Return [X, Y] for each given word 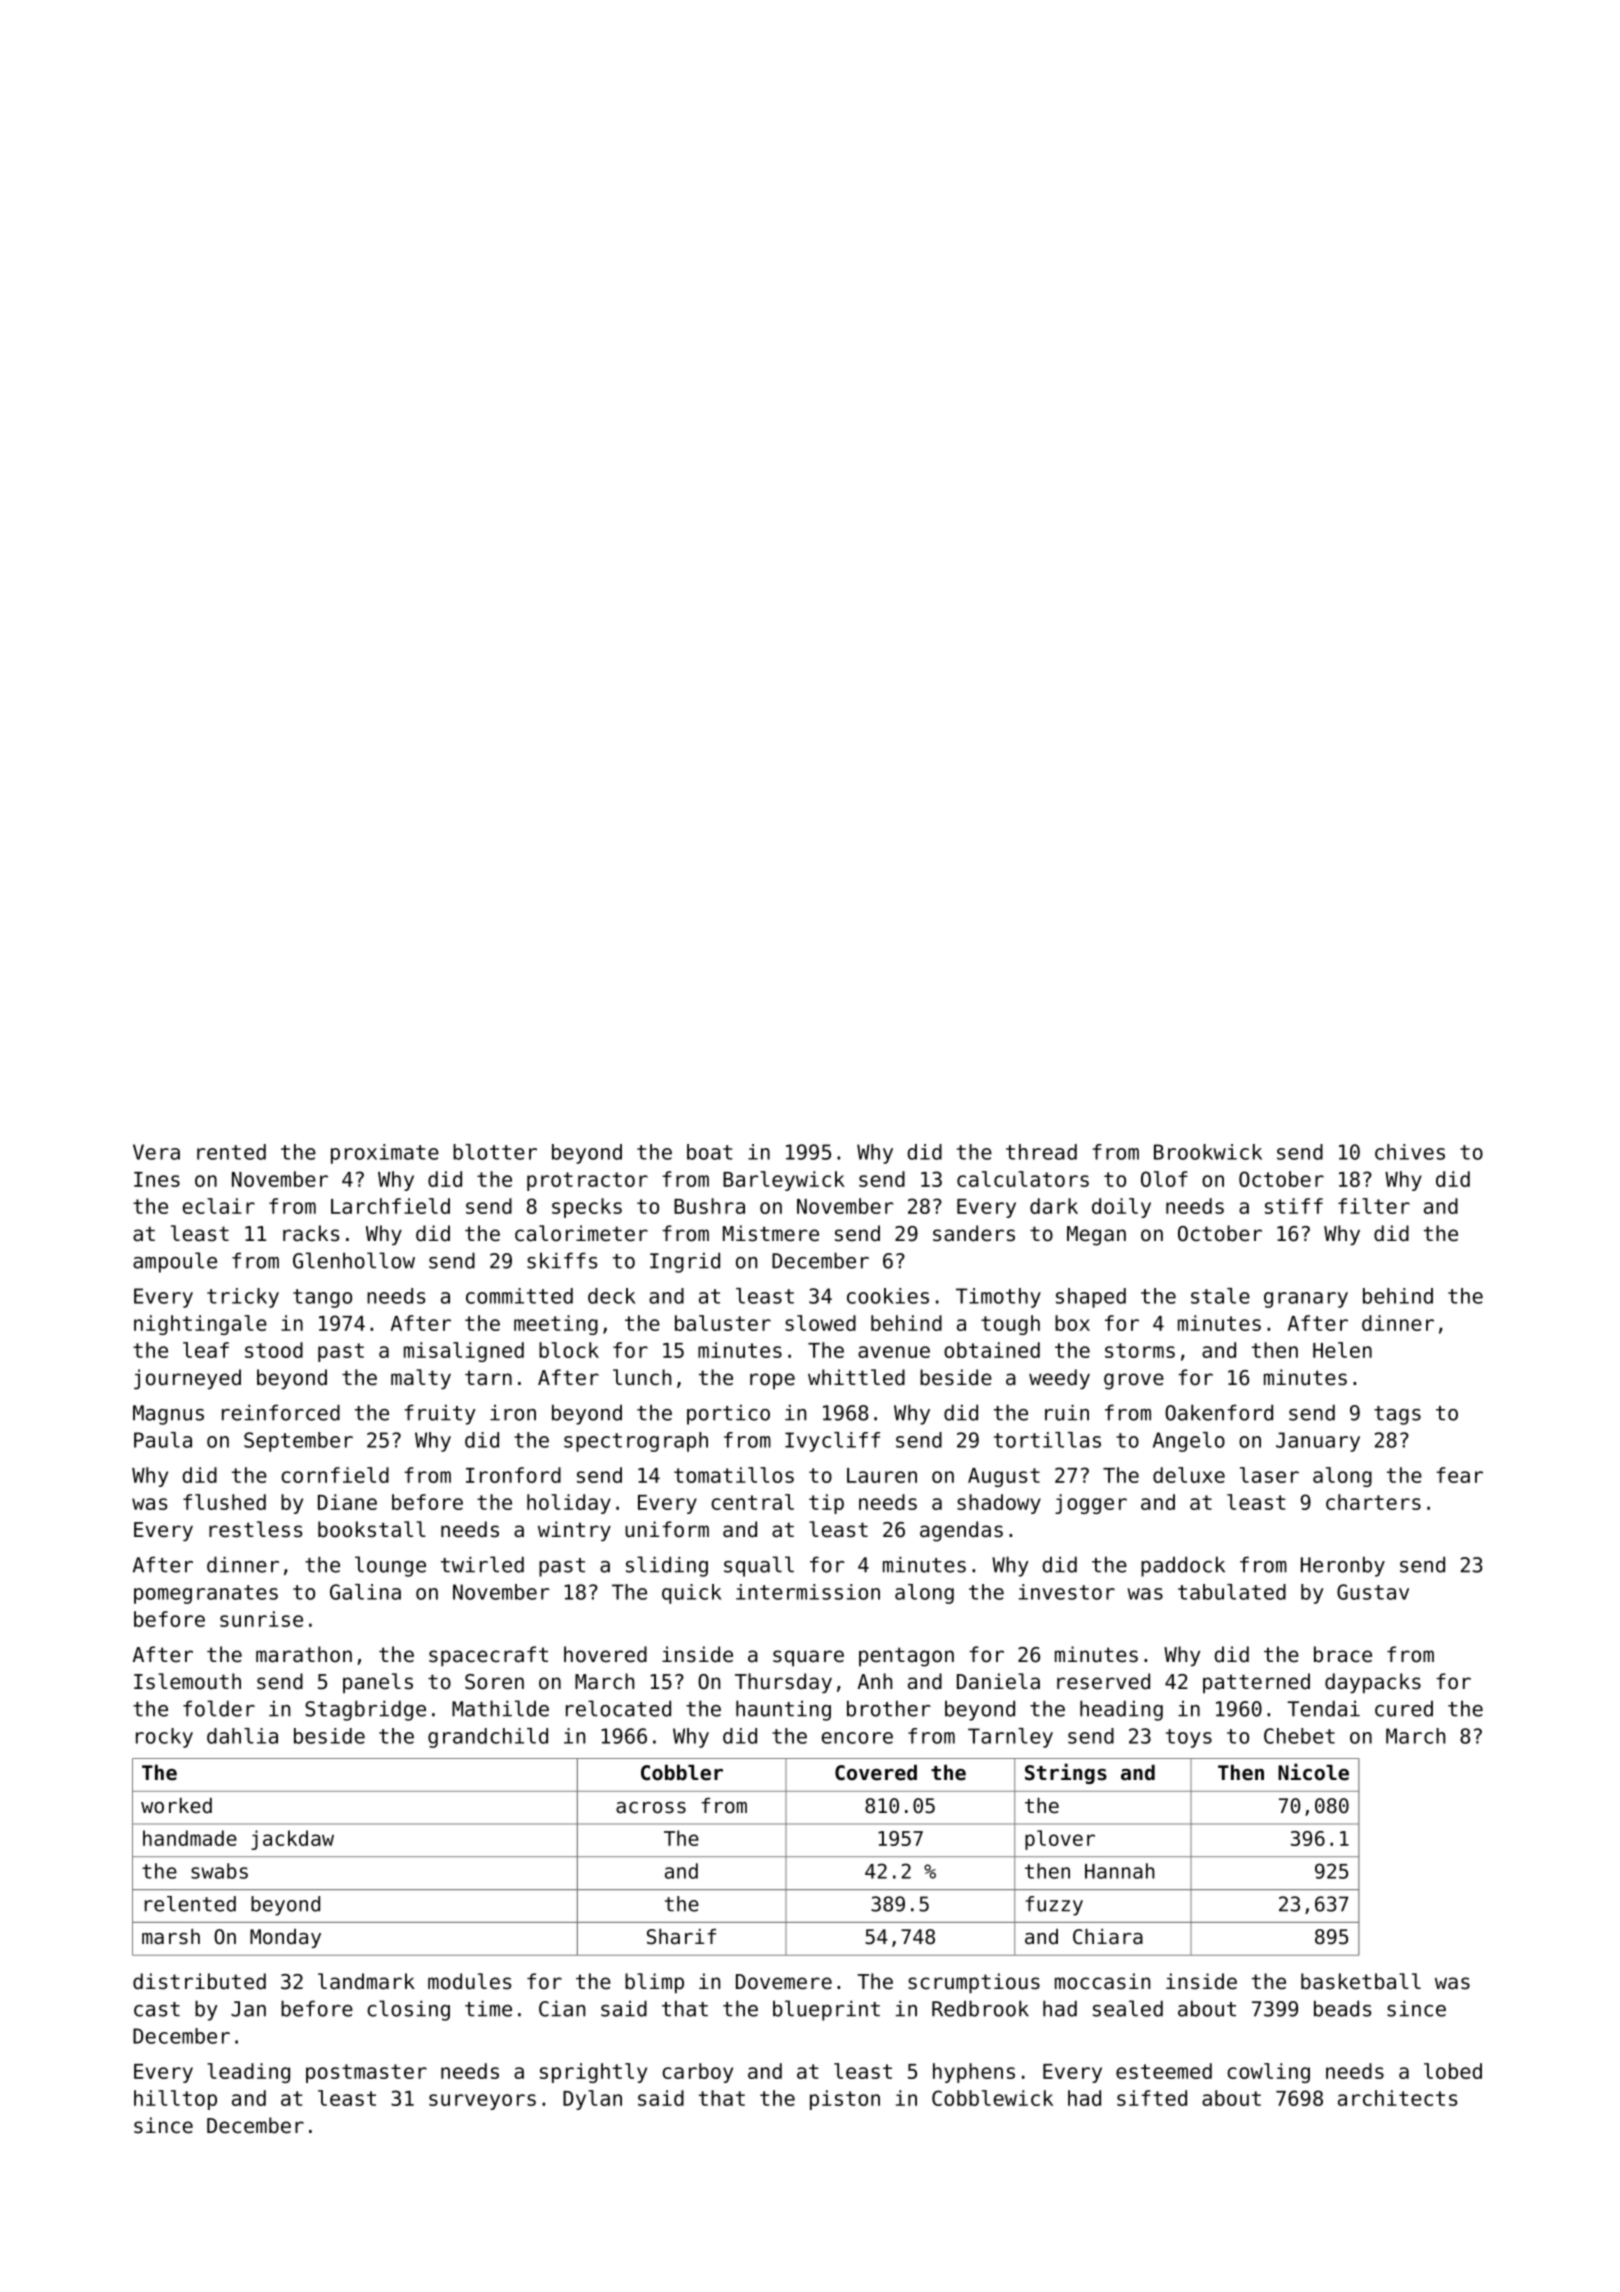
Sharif [681, 1937]
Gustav [1373, 1592]
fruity [440, 1414]
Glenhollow [354, 1260]
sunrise [261, 1619]
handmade [190, 1838]
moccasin [1102, 1981]
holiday [569, 1504]
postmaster [366, 2073]
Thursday [783, 1683]
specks [587, 1208]
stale [1220, 1296]
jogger [1091, 1504]
